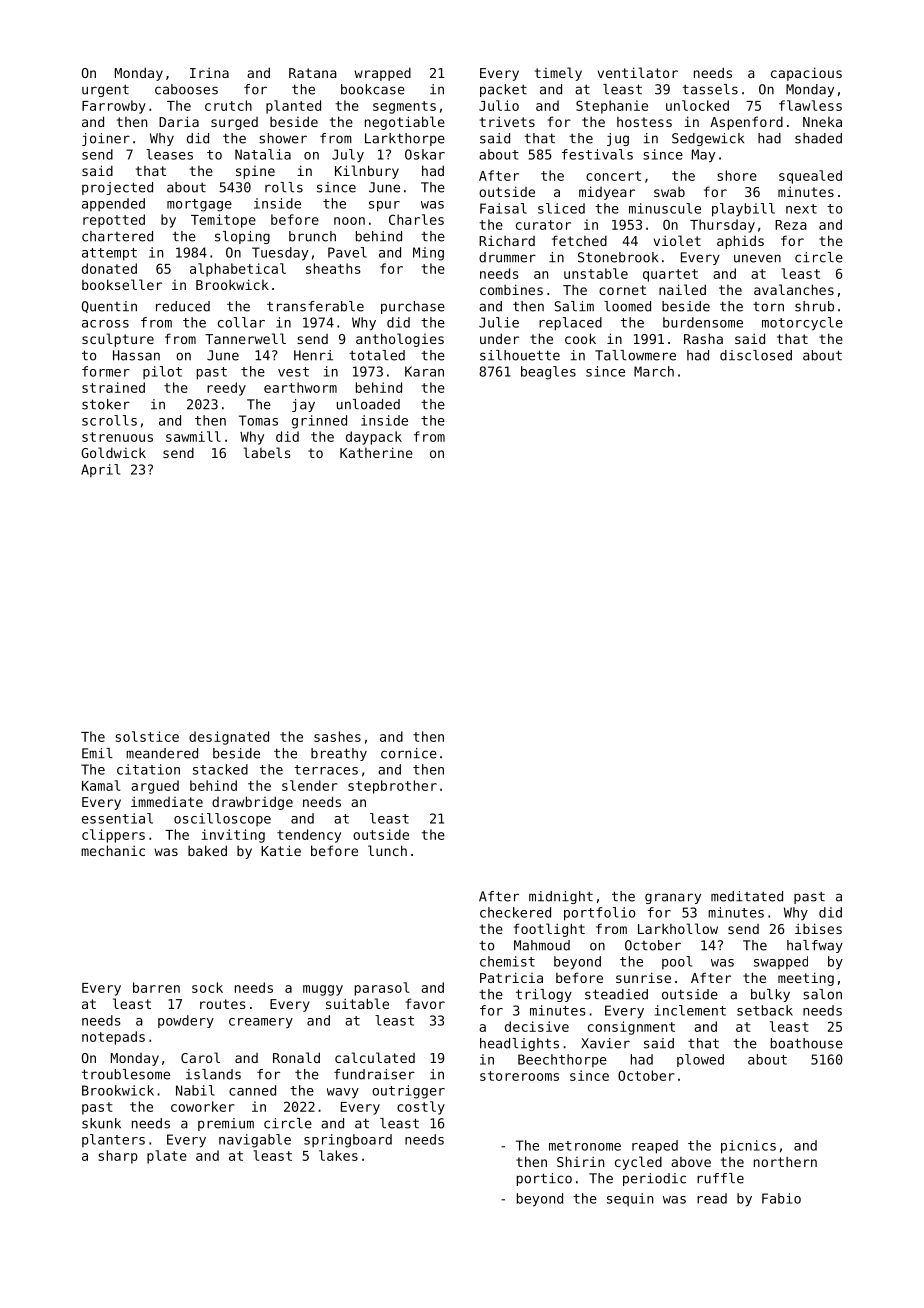 Image resolution: width=924 pixels, height=1308 pixels. I want to click on combines, so click(511, 289).
